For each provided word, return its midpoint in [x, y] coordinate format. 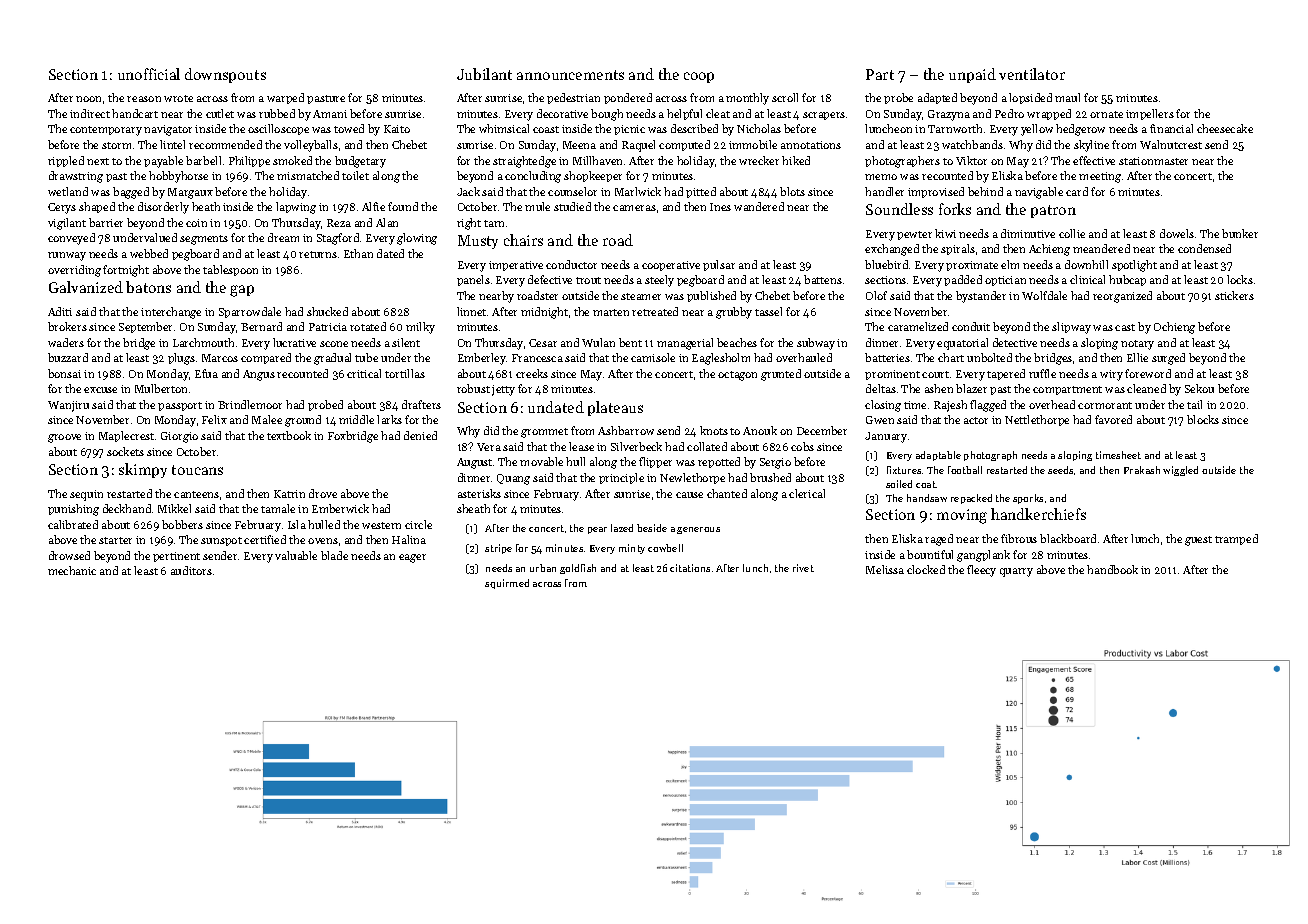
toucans [197, 470]
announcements [570, 75]
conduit [971, 326]
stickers [1234, 295]
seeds [1060, 470]
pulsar [719, 265]
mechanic [72, 570]
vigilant [67, 224]
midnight [544, 313]
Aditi [60, 311]
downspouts [225, 75]
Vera [489, 447]
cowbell [665, 548]
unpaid [972, 75]
